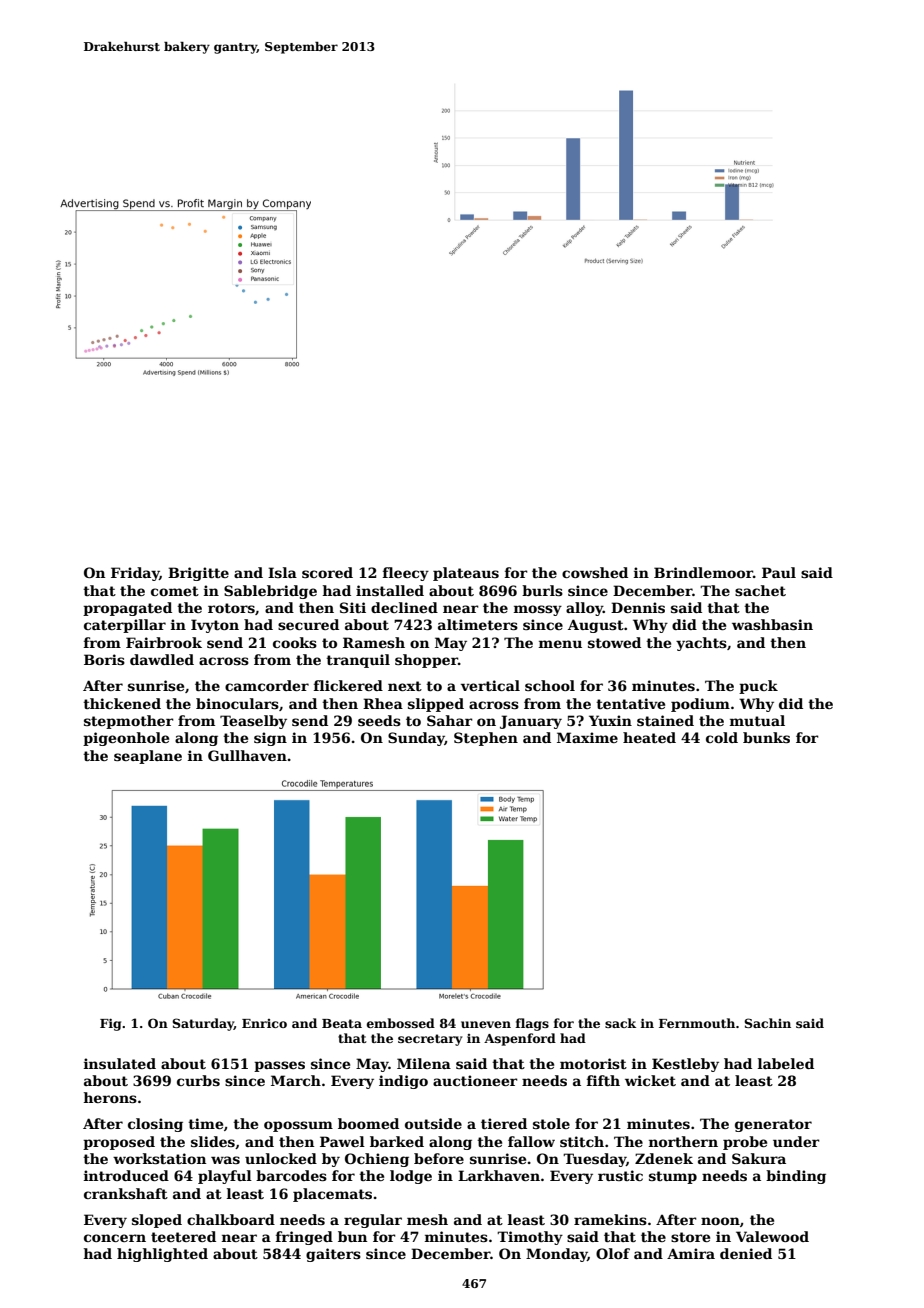 This screenshot has height=1308, width=924. I want to click on Brindlemoor, so click(703, 572).
